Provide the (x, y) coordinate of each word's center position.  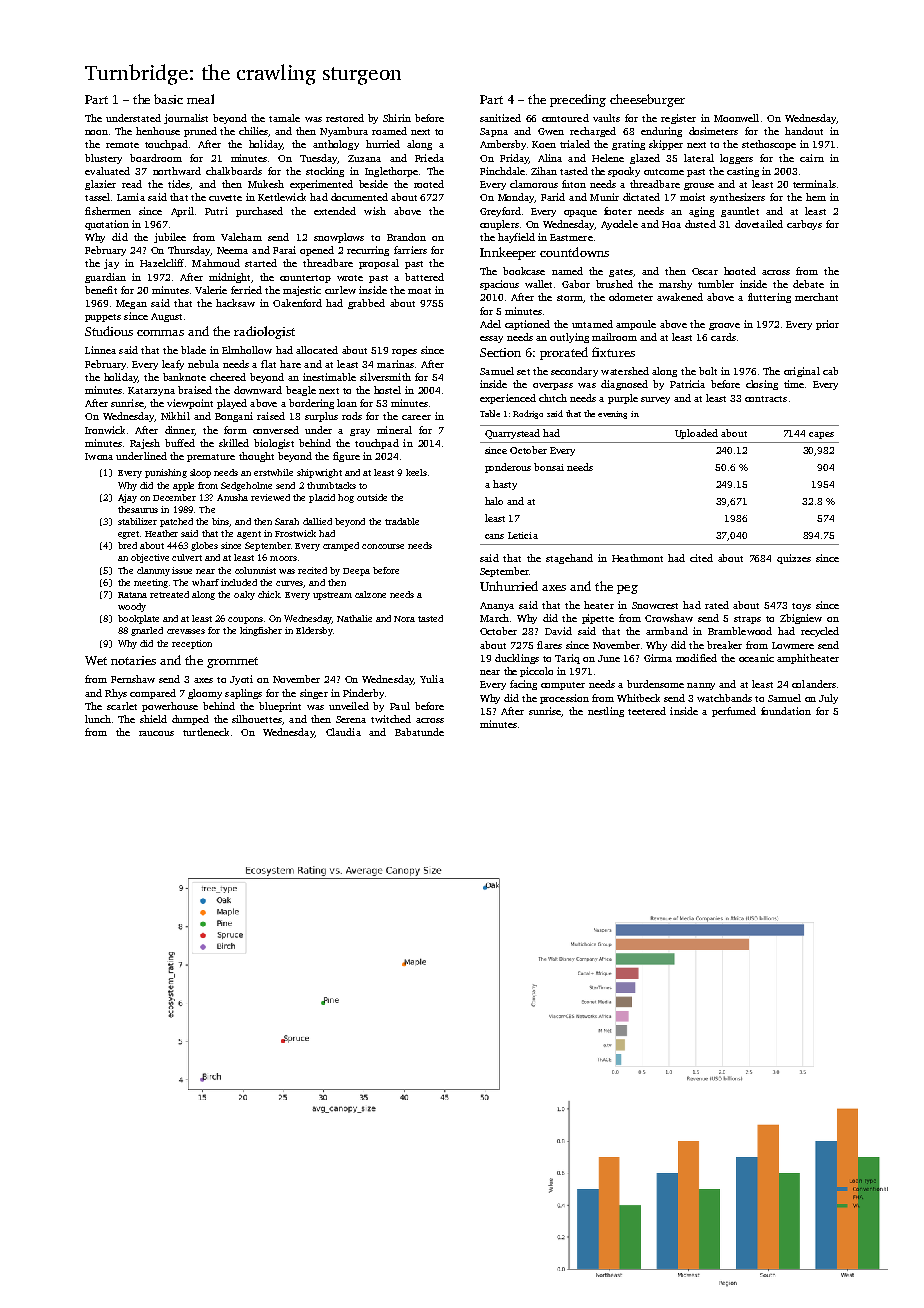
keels (416, 472)
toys (801, 607)
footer (618, 211)
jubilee (170, 238)
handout (804, 131)
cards (723, 337)
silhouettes (257, 719)
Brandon (406, 237)
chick (269, 594)
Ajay (127, 498)
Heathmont (637, 558)
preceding (578, 100)
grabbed (366, 304)
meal (200, 99)
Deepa (356, 572)
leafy (173, 365)
